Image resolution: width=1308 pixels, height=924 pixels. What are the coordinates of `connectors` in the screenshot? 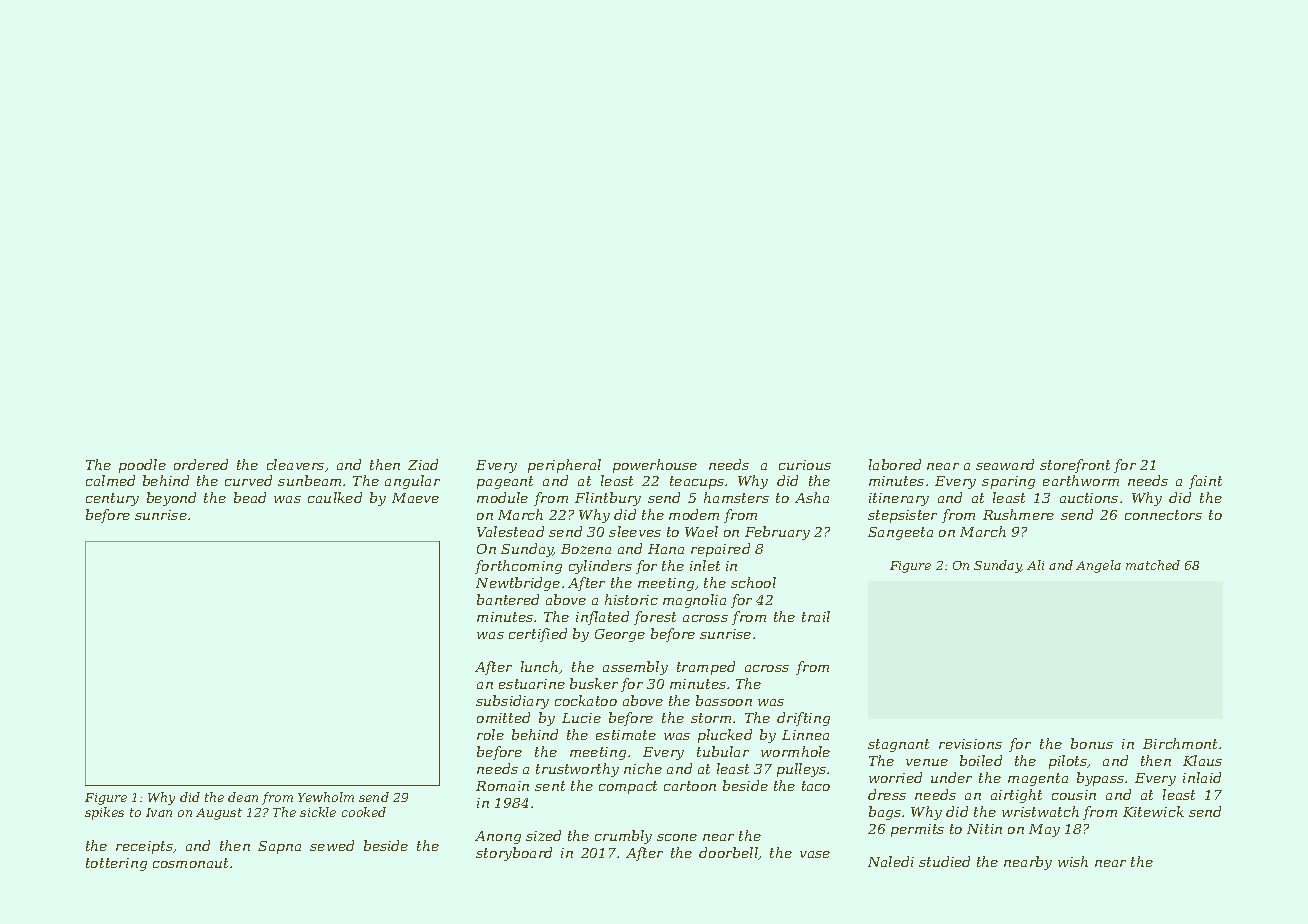 It's located at (1163, 515).
